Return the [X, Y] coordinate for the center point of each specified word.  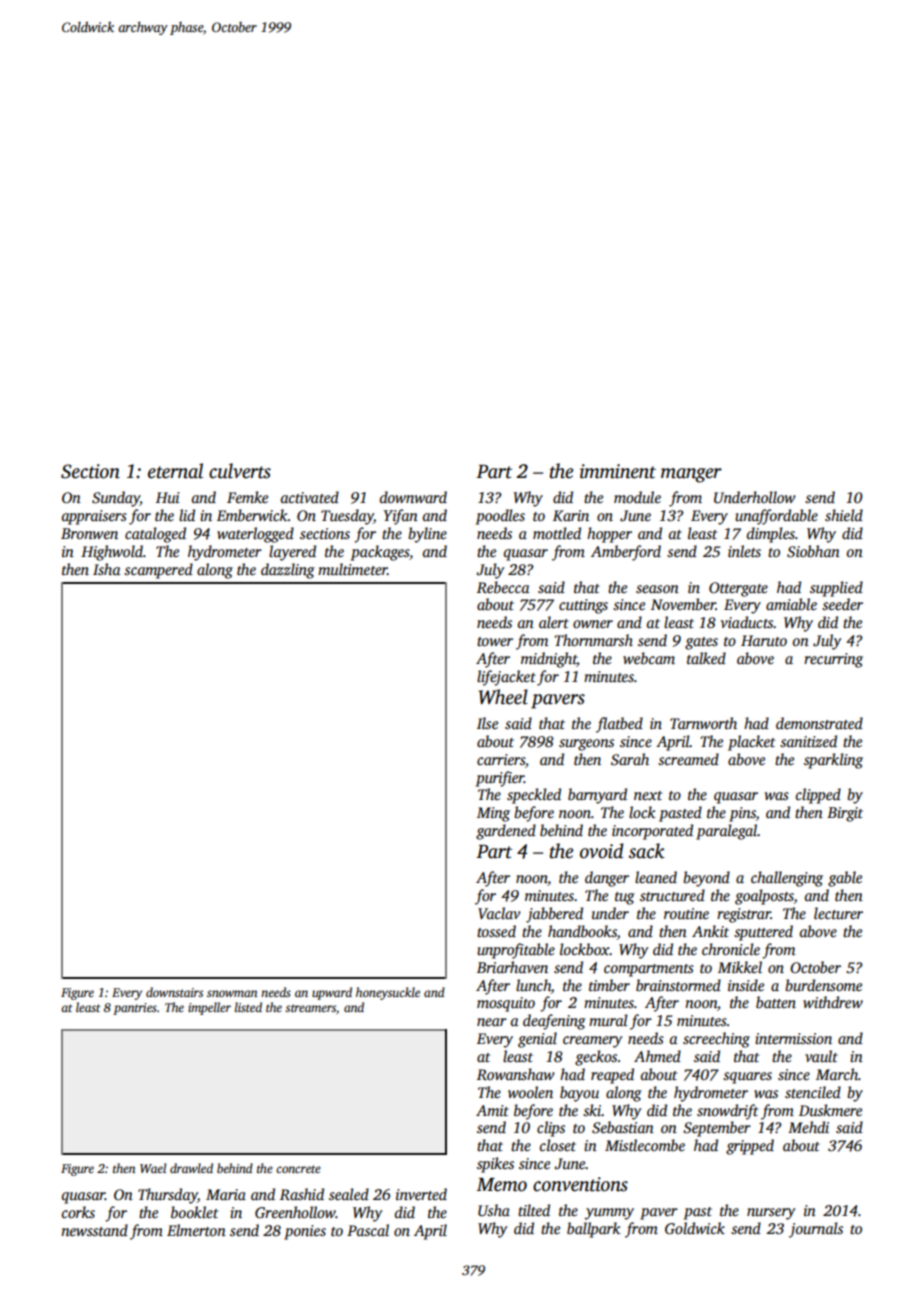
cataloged [155, 535]
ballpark [593, 1230]
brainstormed [678, 985]
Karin [571, 515]
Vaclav [499, 913]
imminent [618, 471]
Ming [493, 814]
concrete [298, 1169]
